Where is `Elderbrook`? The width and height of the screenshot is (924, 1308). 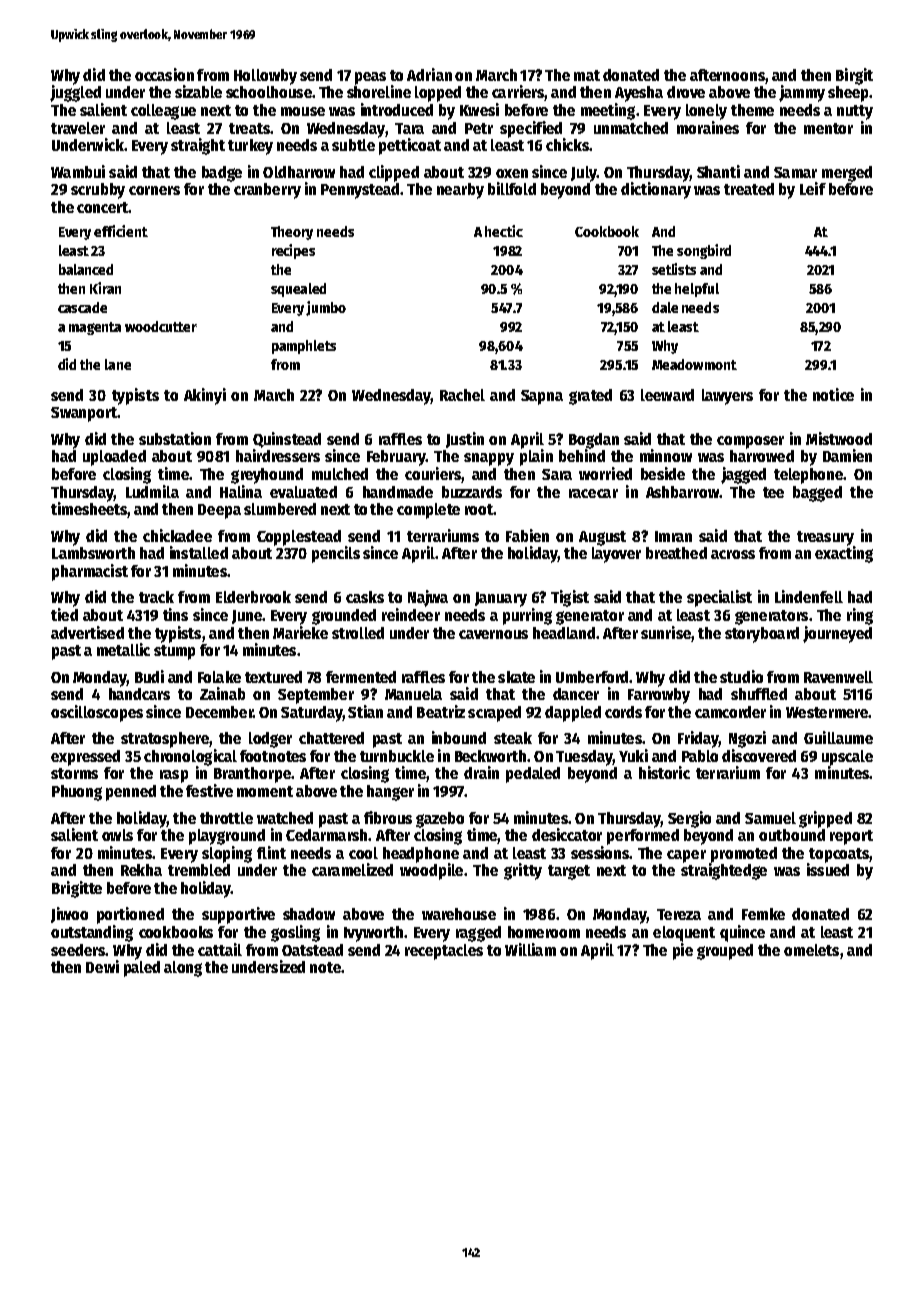 Elderbrook is located at coordinates (253, 597).
